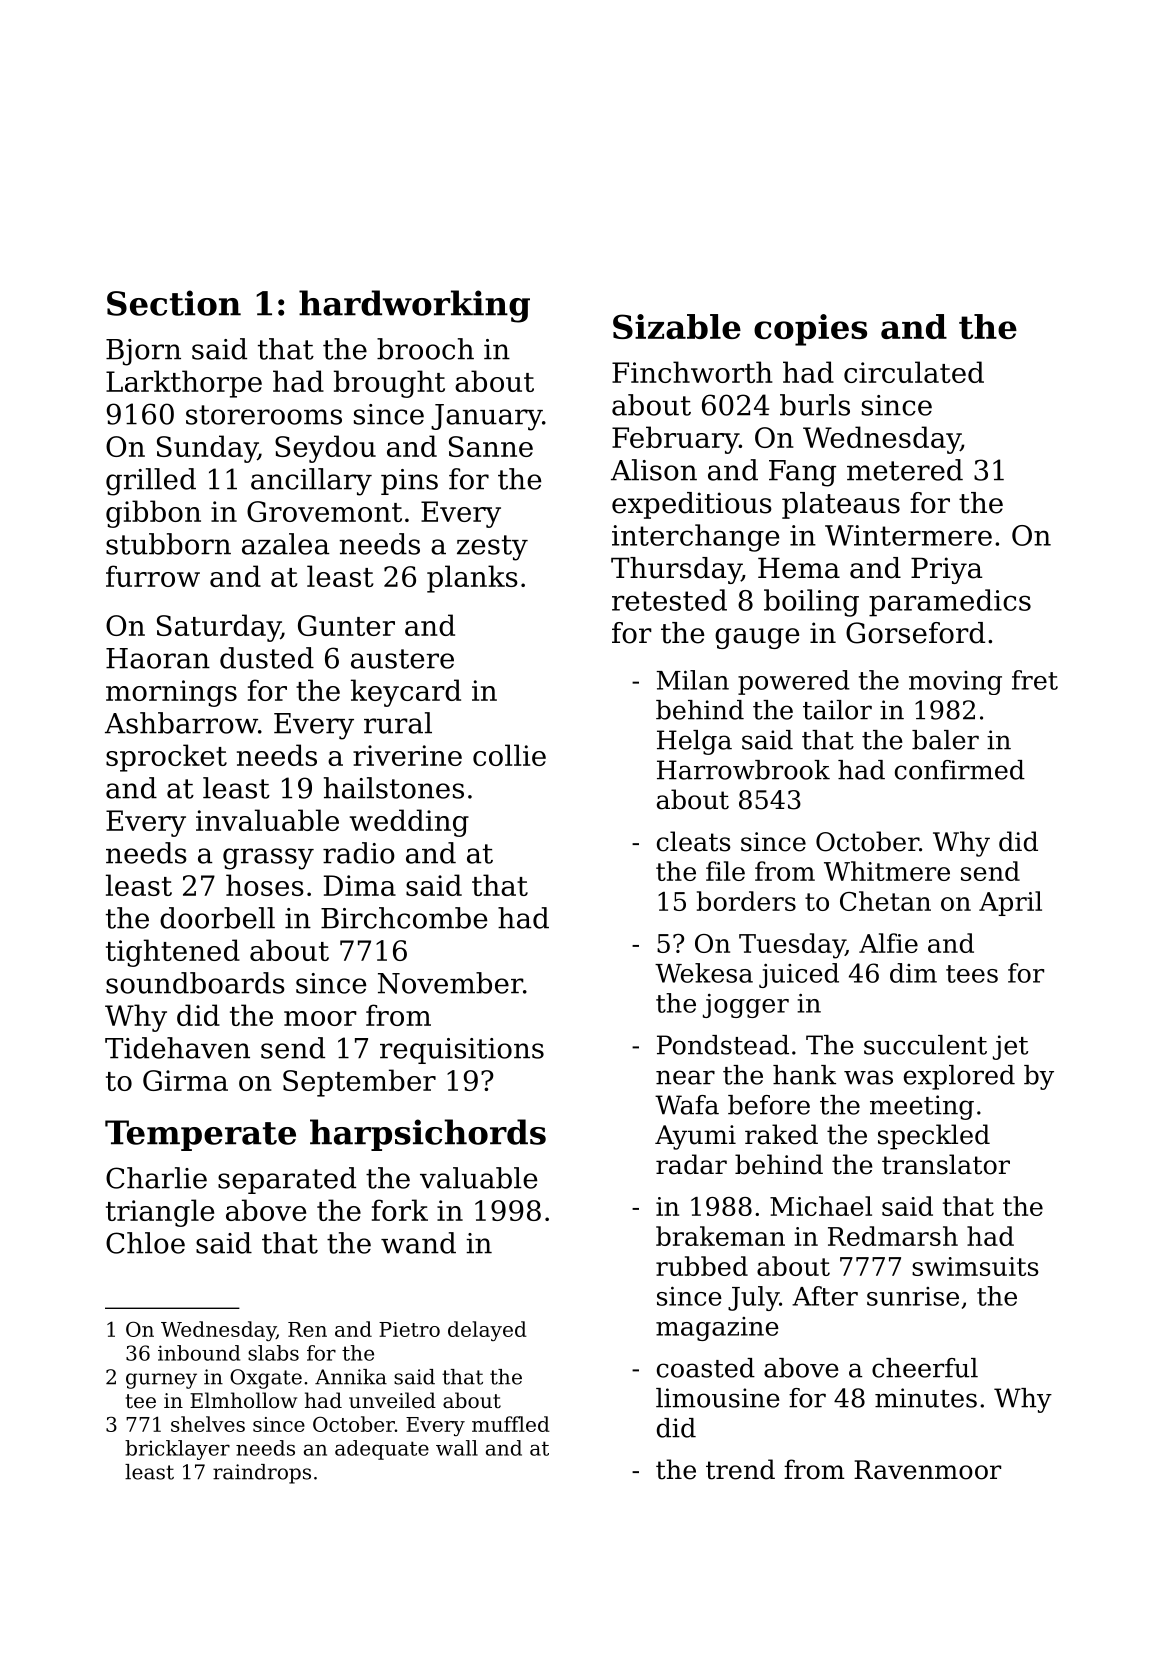 The image size is (1165, 1654). I want to click on separated, so click(287, 1180).
